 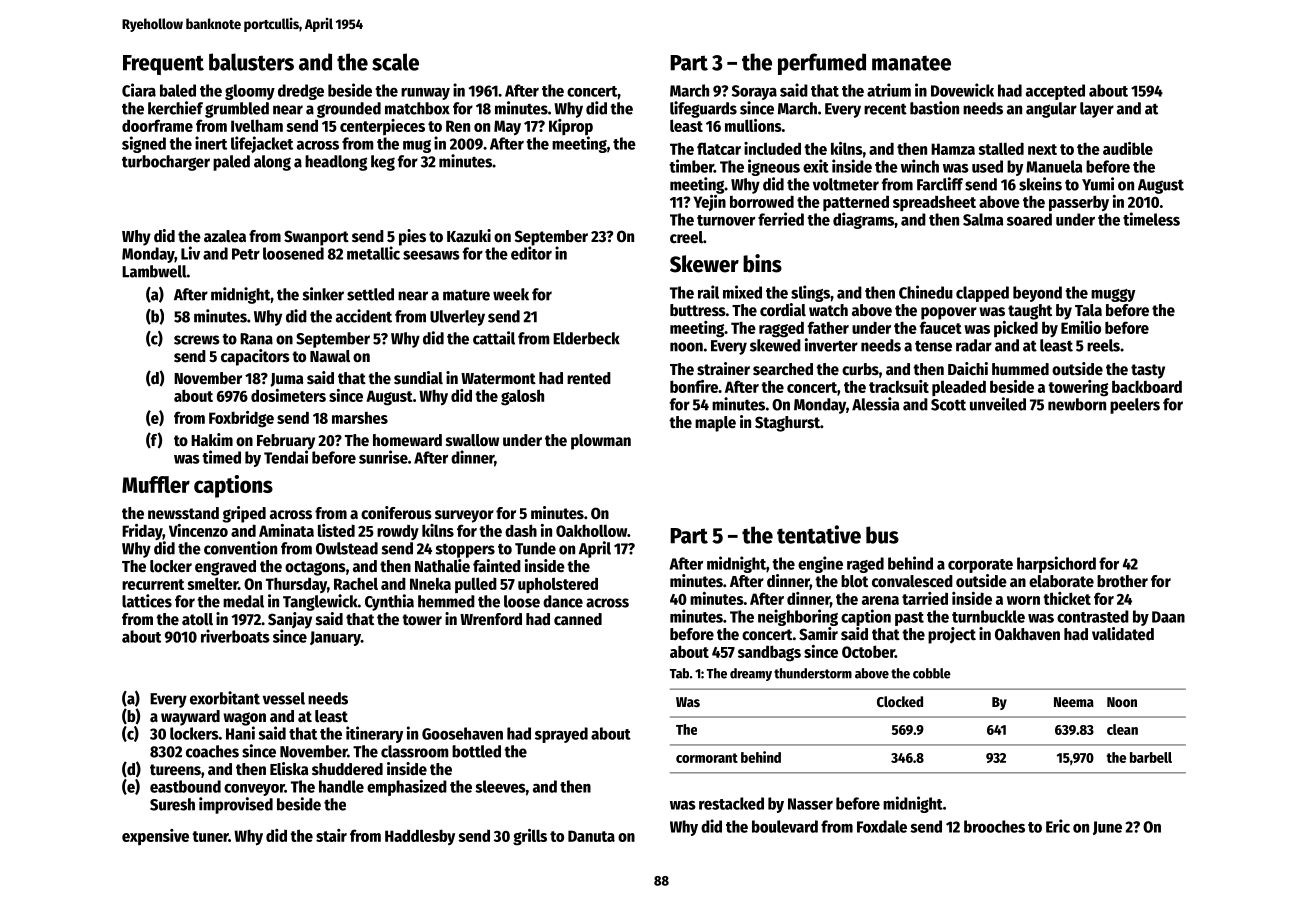 What do you see at coordinates (987, 166) in the screenshot?
I see `used` at bounding box center [987, 166].
